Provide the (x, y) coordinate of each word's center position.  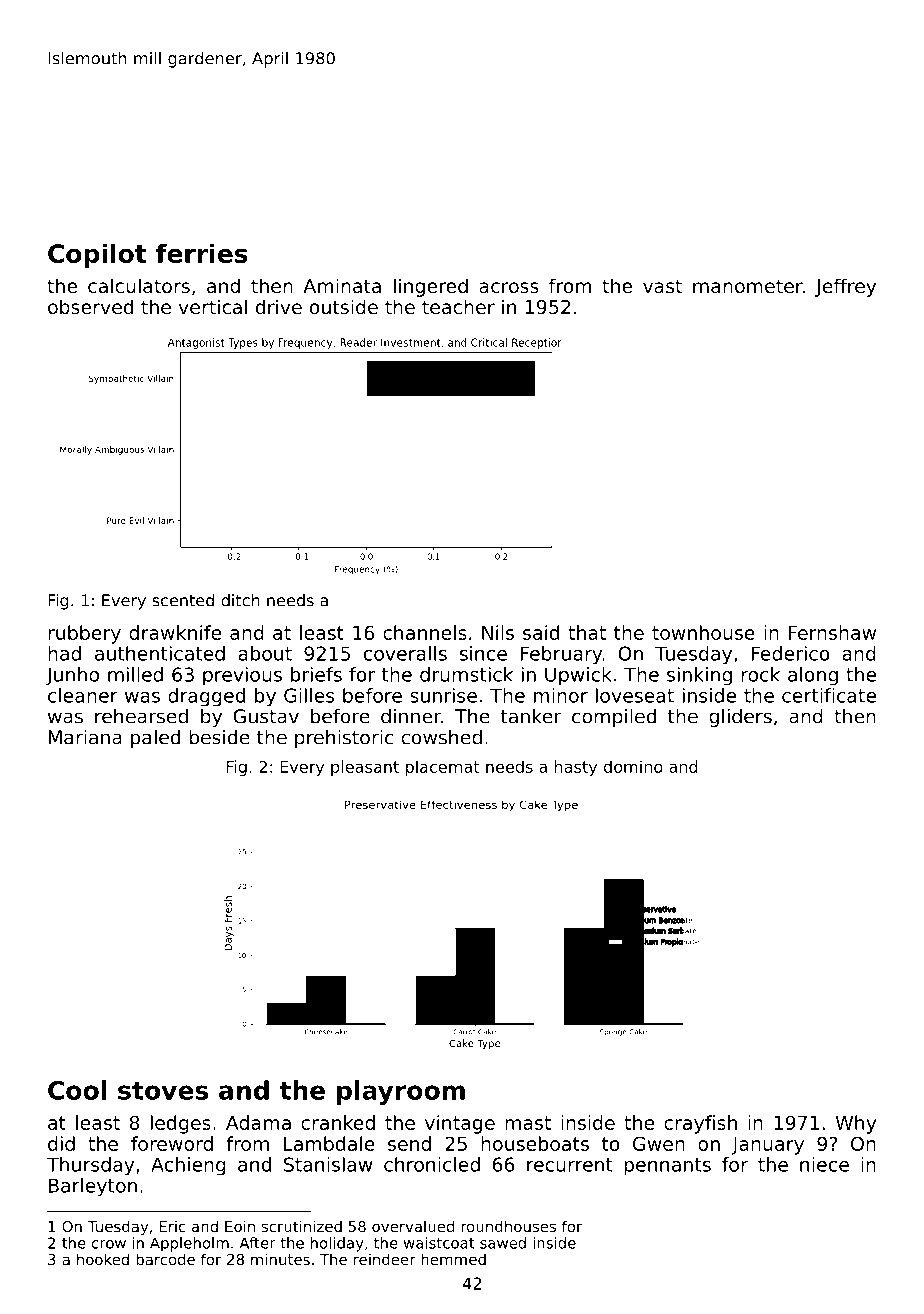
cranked (338, 1122)
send (409, 1143)
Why (856, 1124)
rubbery (84, 634)
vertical (213, 306)
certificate (829, 695)
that (587, 632)
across (509, 287)
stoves (163, 1091)
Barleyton (93, 1187)
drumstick (466, 674)
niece (824, 1164)
